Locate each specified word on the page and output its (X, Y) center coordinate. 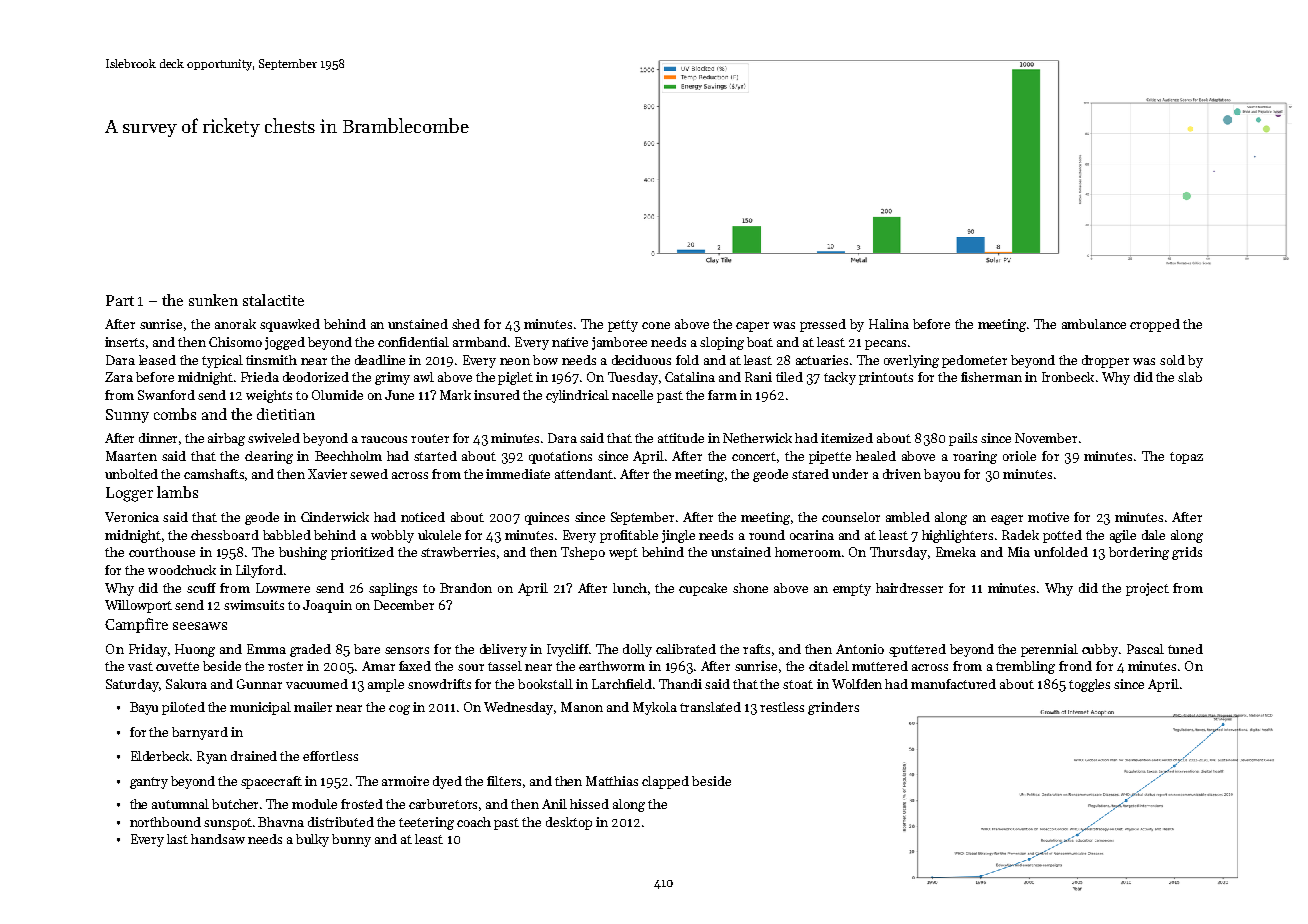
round (767, 535)
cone (656, 325)
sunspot (228, 824)
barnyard (200, 733)
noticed (423, 517)
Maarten (131, 456)
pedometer (974, 361)
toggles (1089, 685)
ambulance (1094, 324)
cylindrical (577, 396)
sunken (213, 300)
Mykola (655, 708)
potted (1062, 536)
